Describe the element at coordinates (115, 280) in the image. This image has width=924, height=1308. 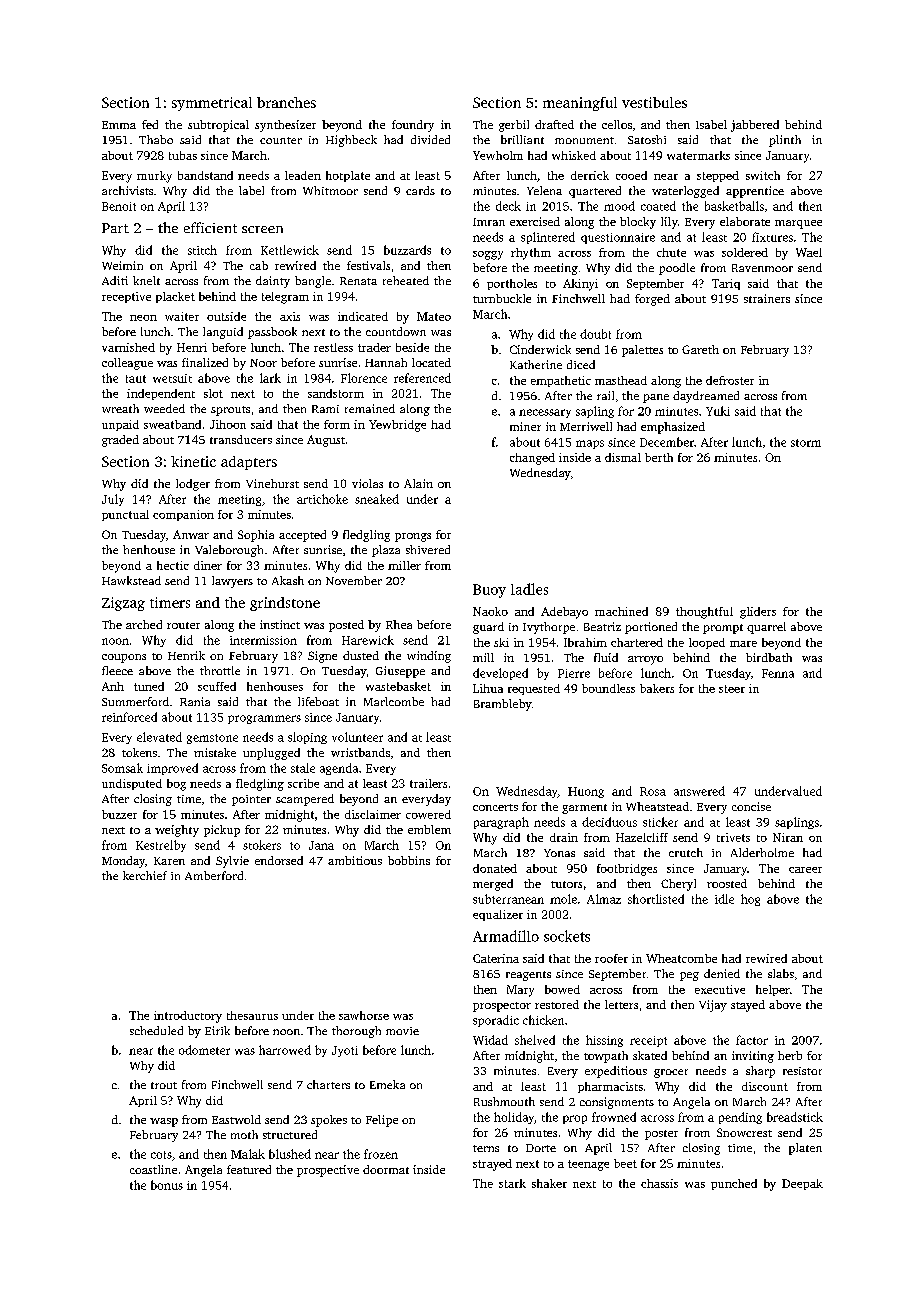
I see `Aditi` at that location.
